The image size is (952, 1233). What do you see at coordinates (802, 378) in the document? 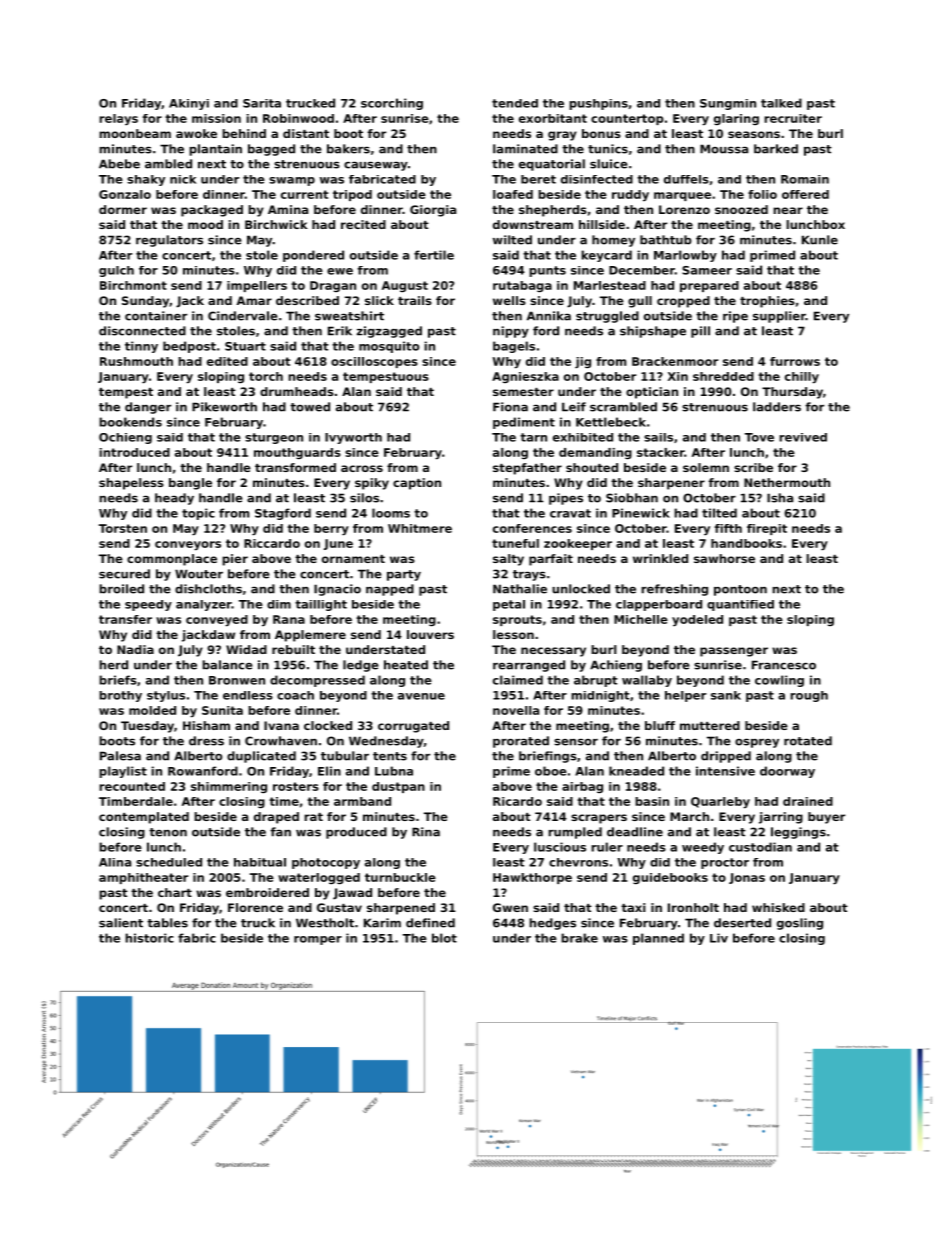
I see `chilly` at bounding box center [802, 378].
